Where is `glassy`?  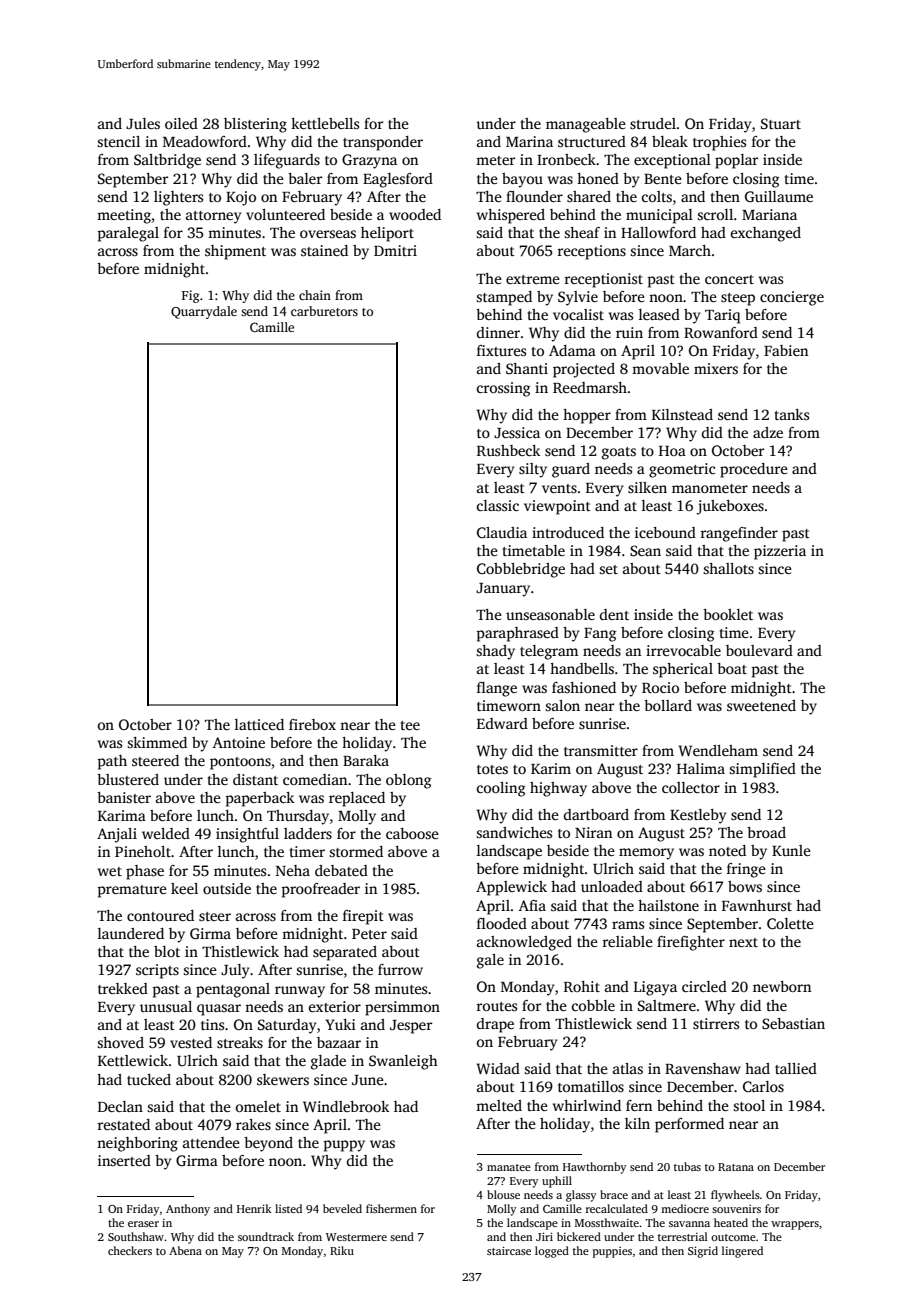 glassy is located at coordinates (581, 1196).
